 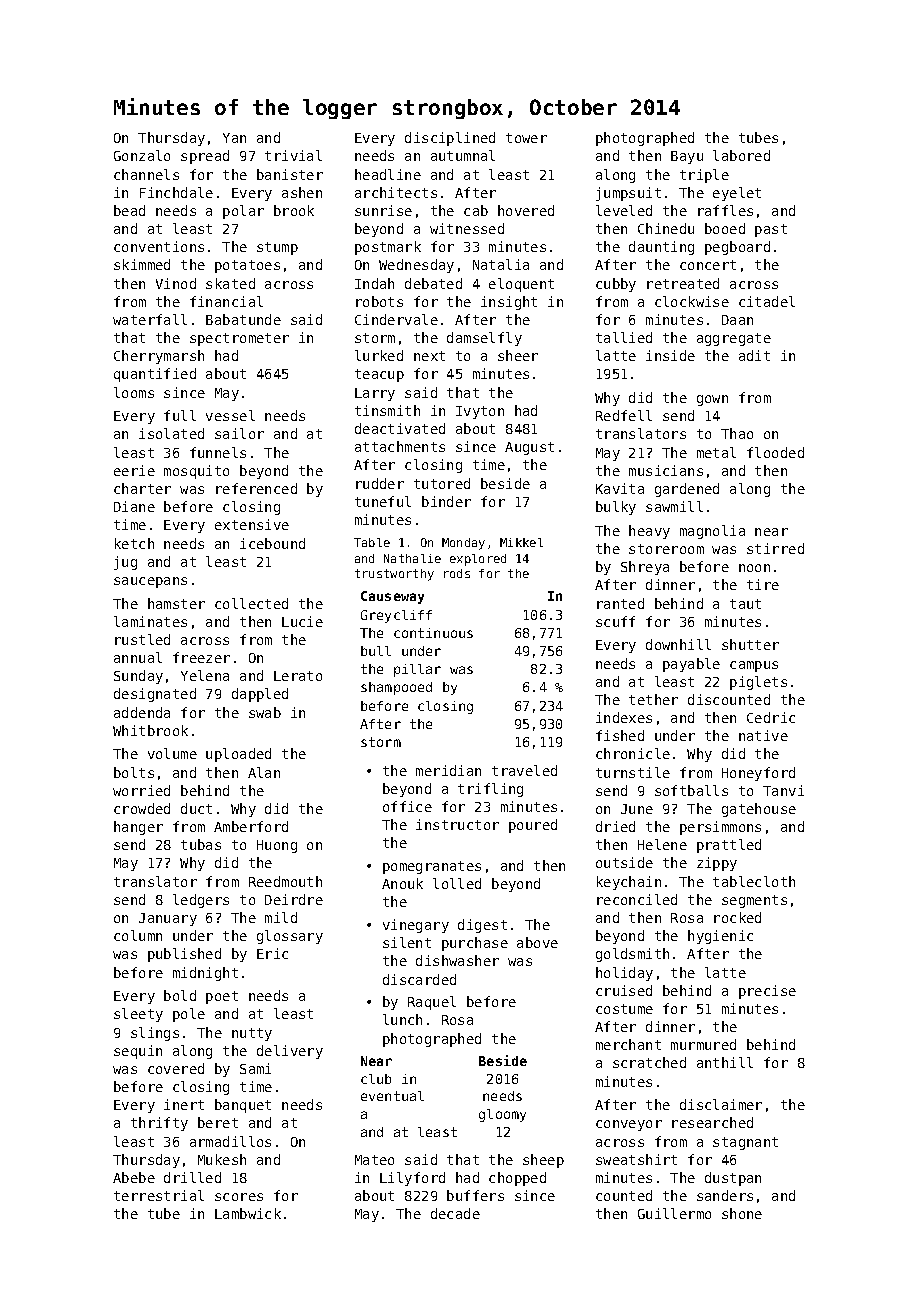 I want to click on Yan, so click(x=234, y=138).
